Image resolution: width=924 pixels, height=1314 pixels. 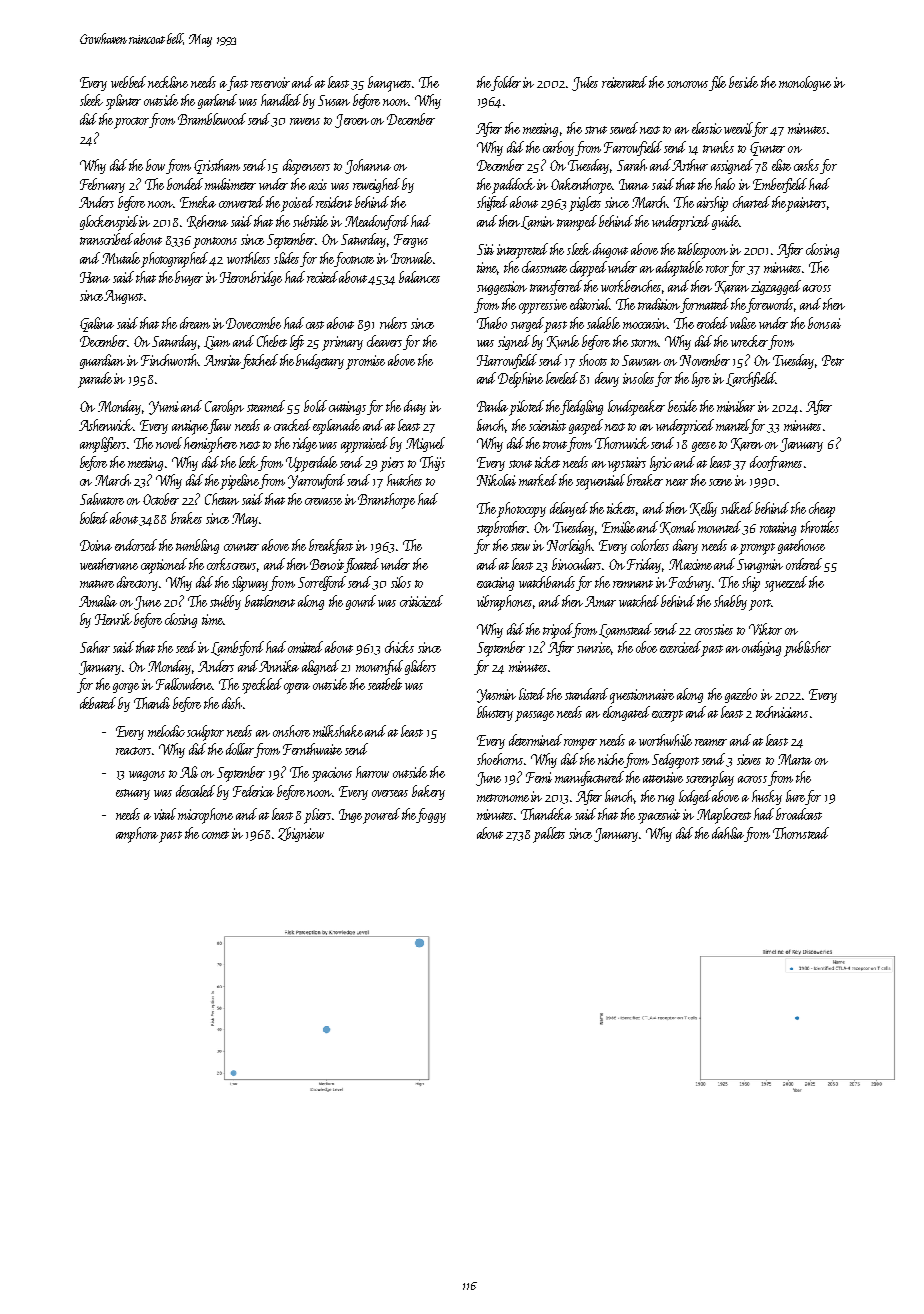 I want to click on neckline, so click(x=168, y=82).
